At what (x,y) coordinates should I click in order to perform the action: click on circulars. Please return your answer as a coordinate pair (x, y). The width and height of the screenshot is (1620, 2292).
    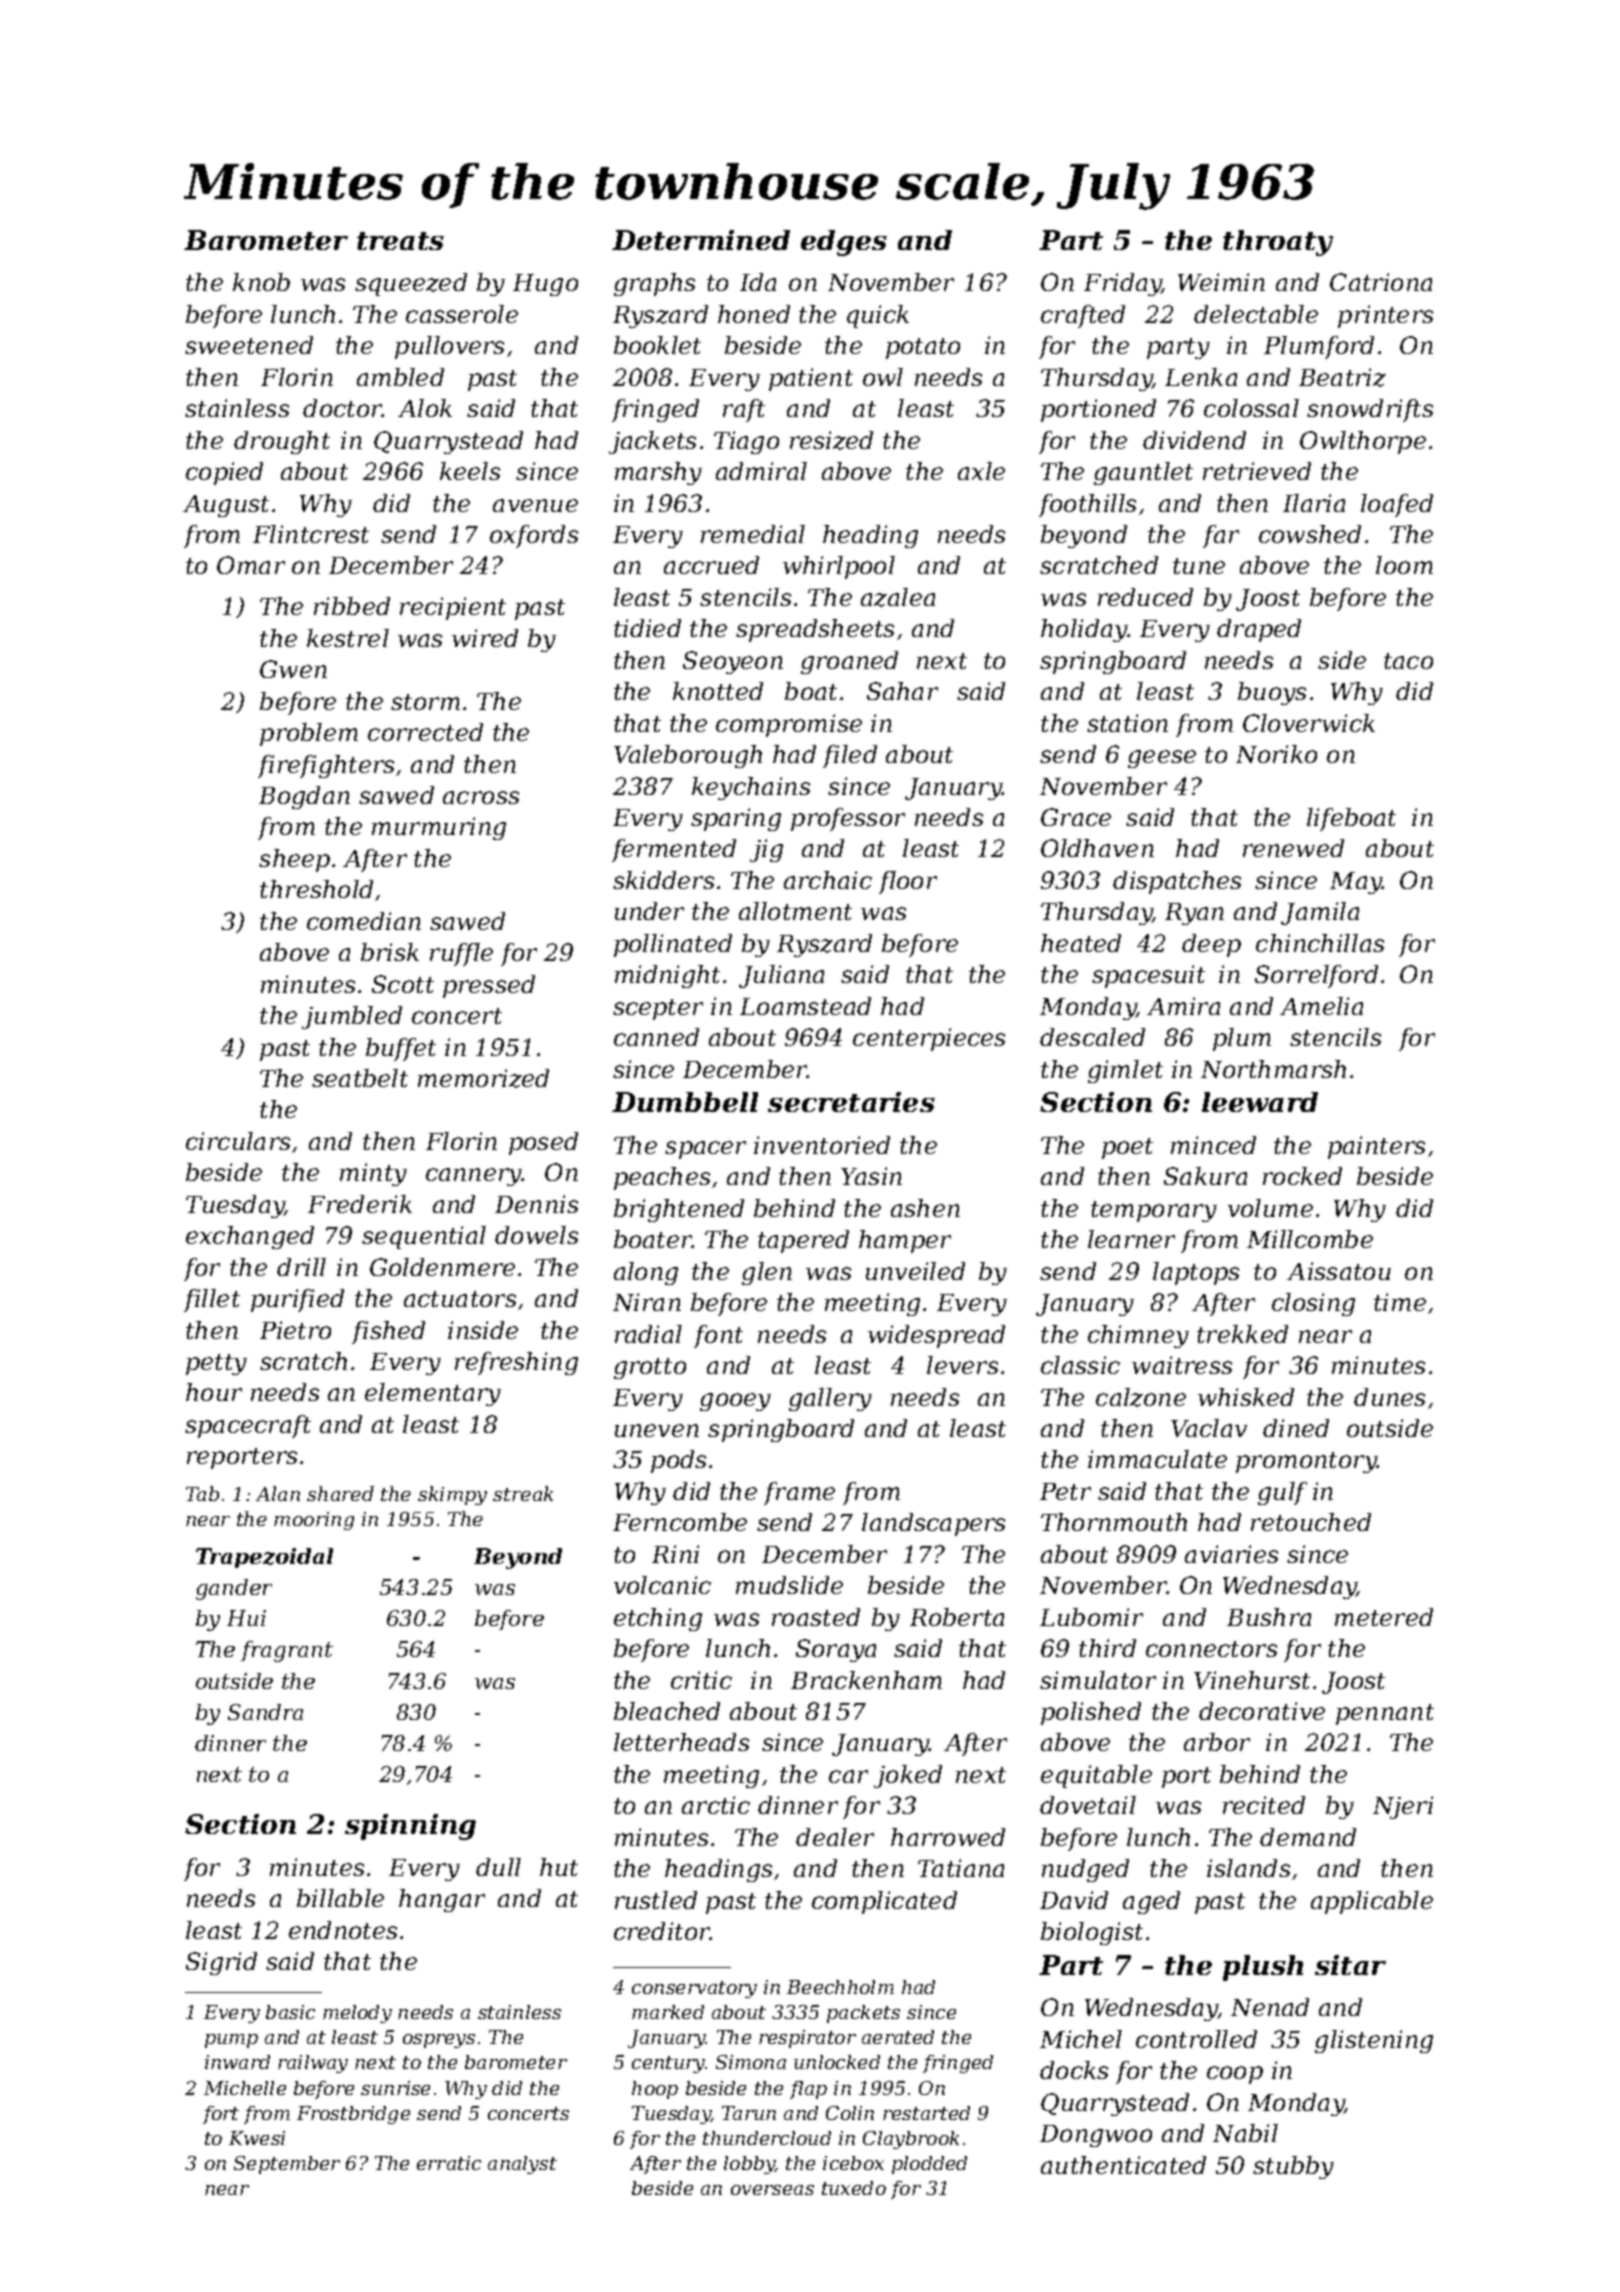
    Looking at the image, I should click on (238, 1141).
